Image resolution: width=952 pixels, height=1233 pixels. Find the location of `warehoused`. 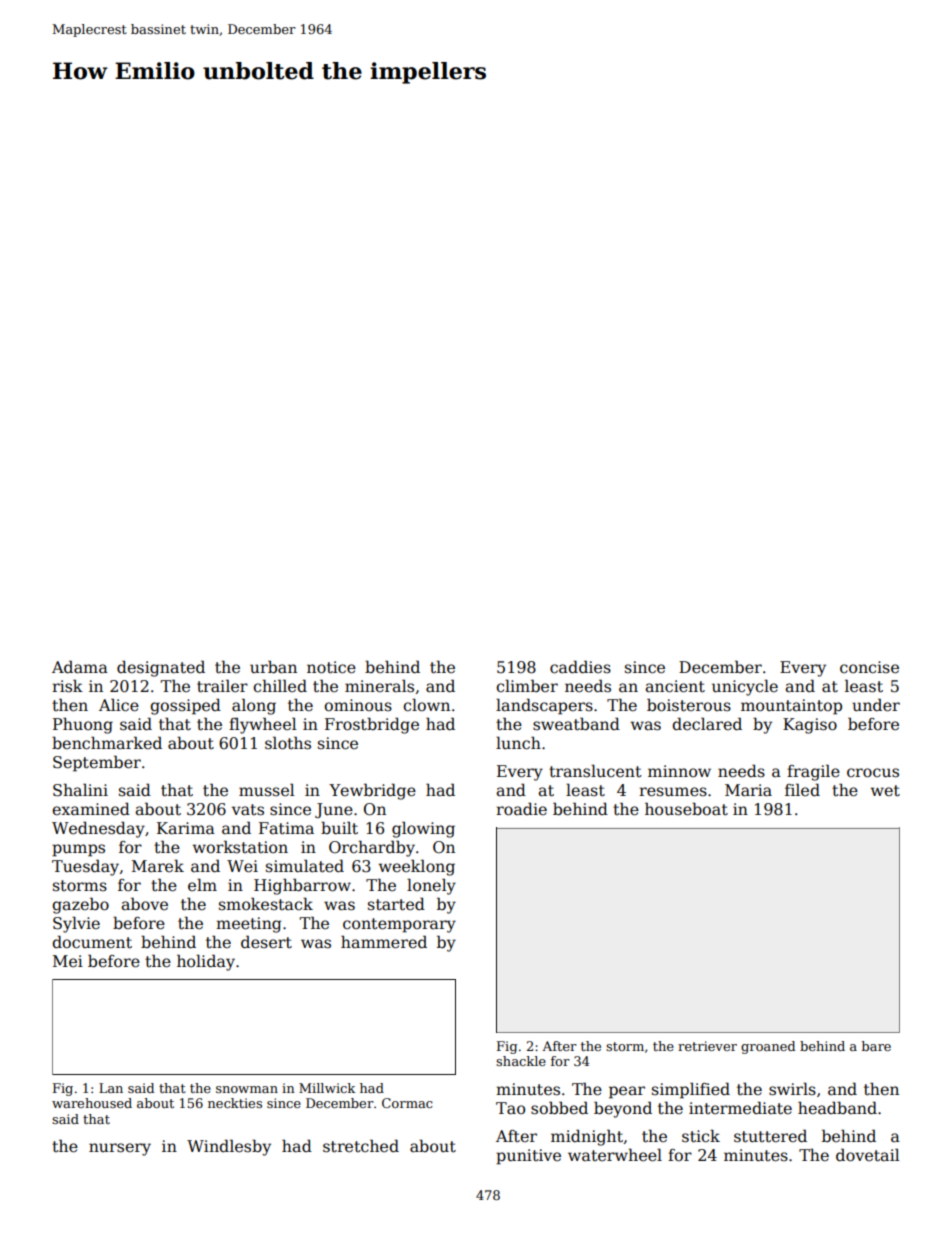

warehoused is located at coordinates (92, 1103).
